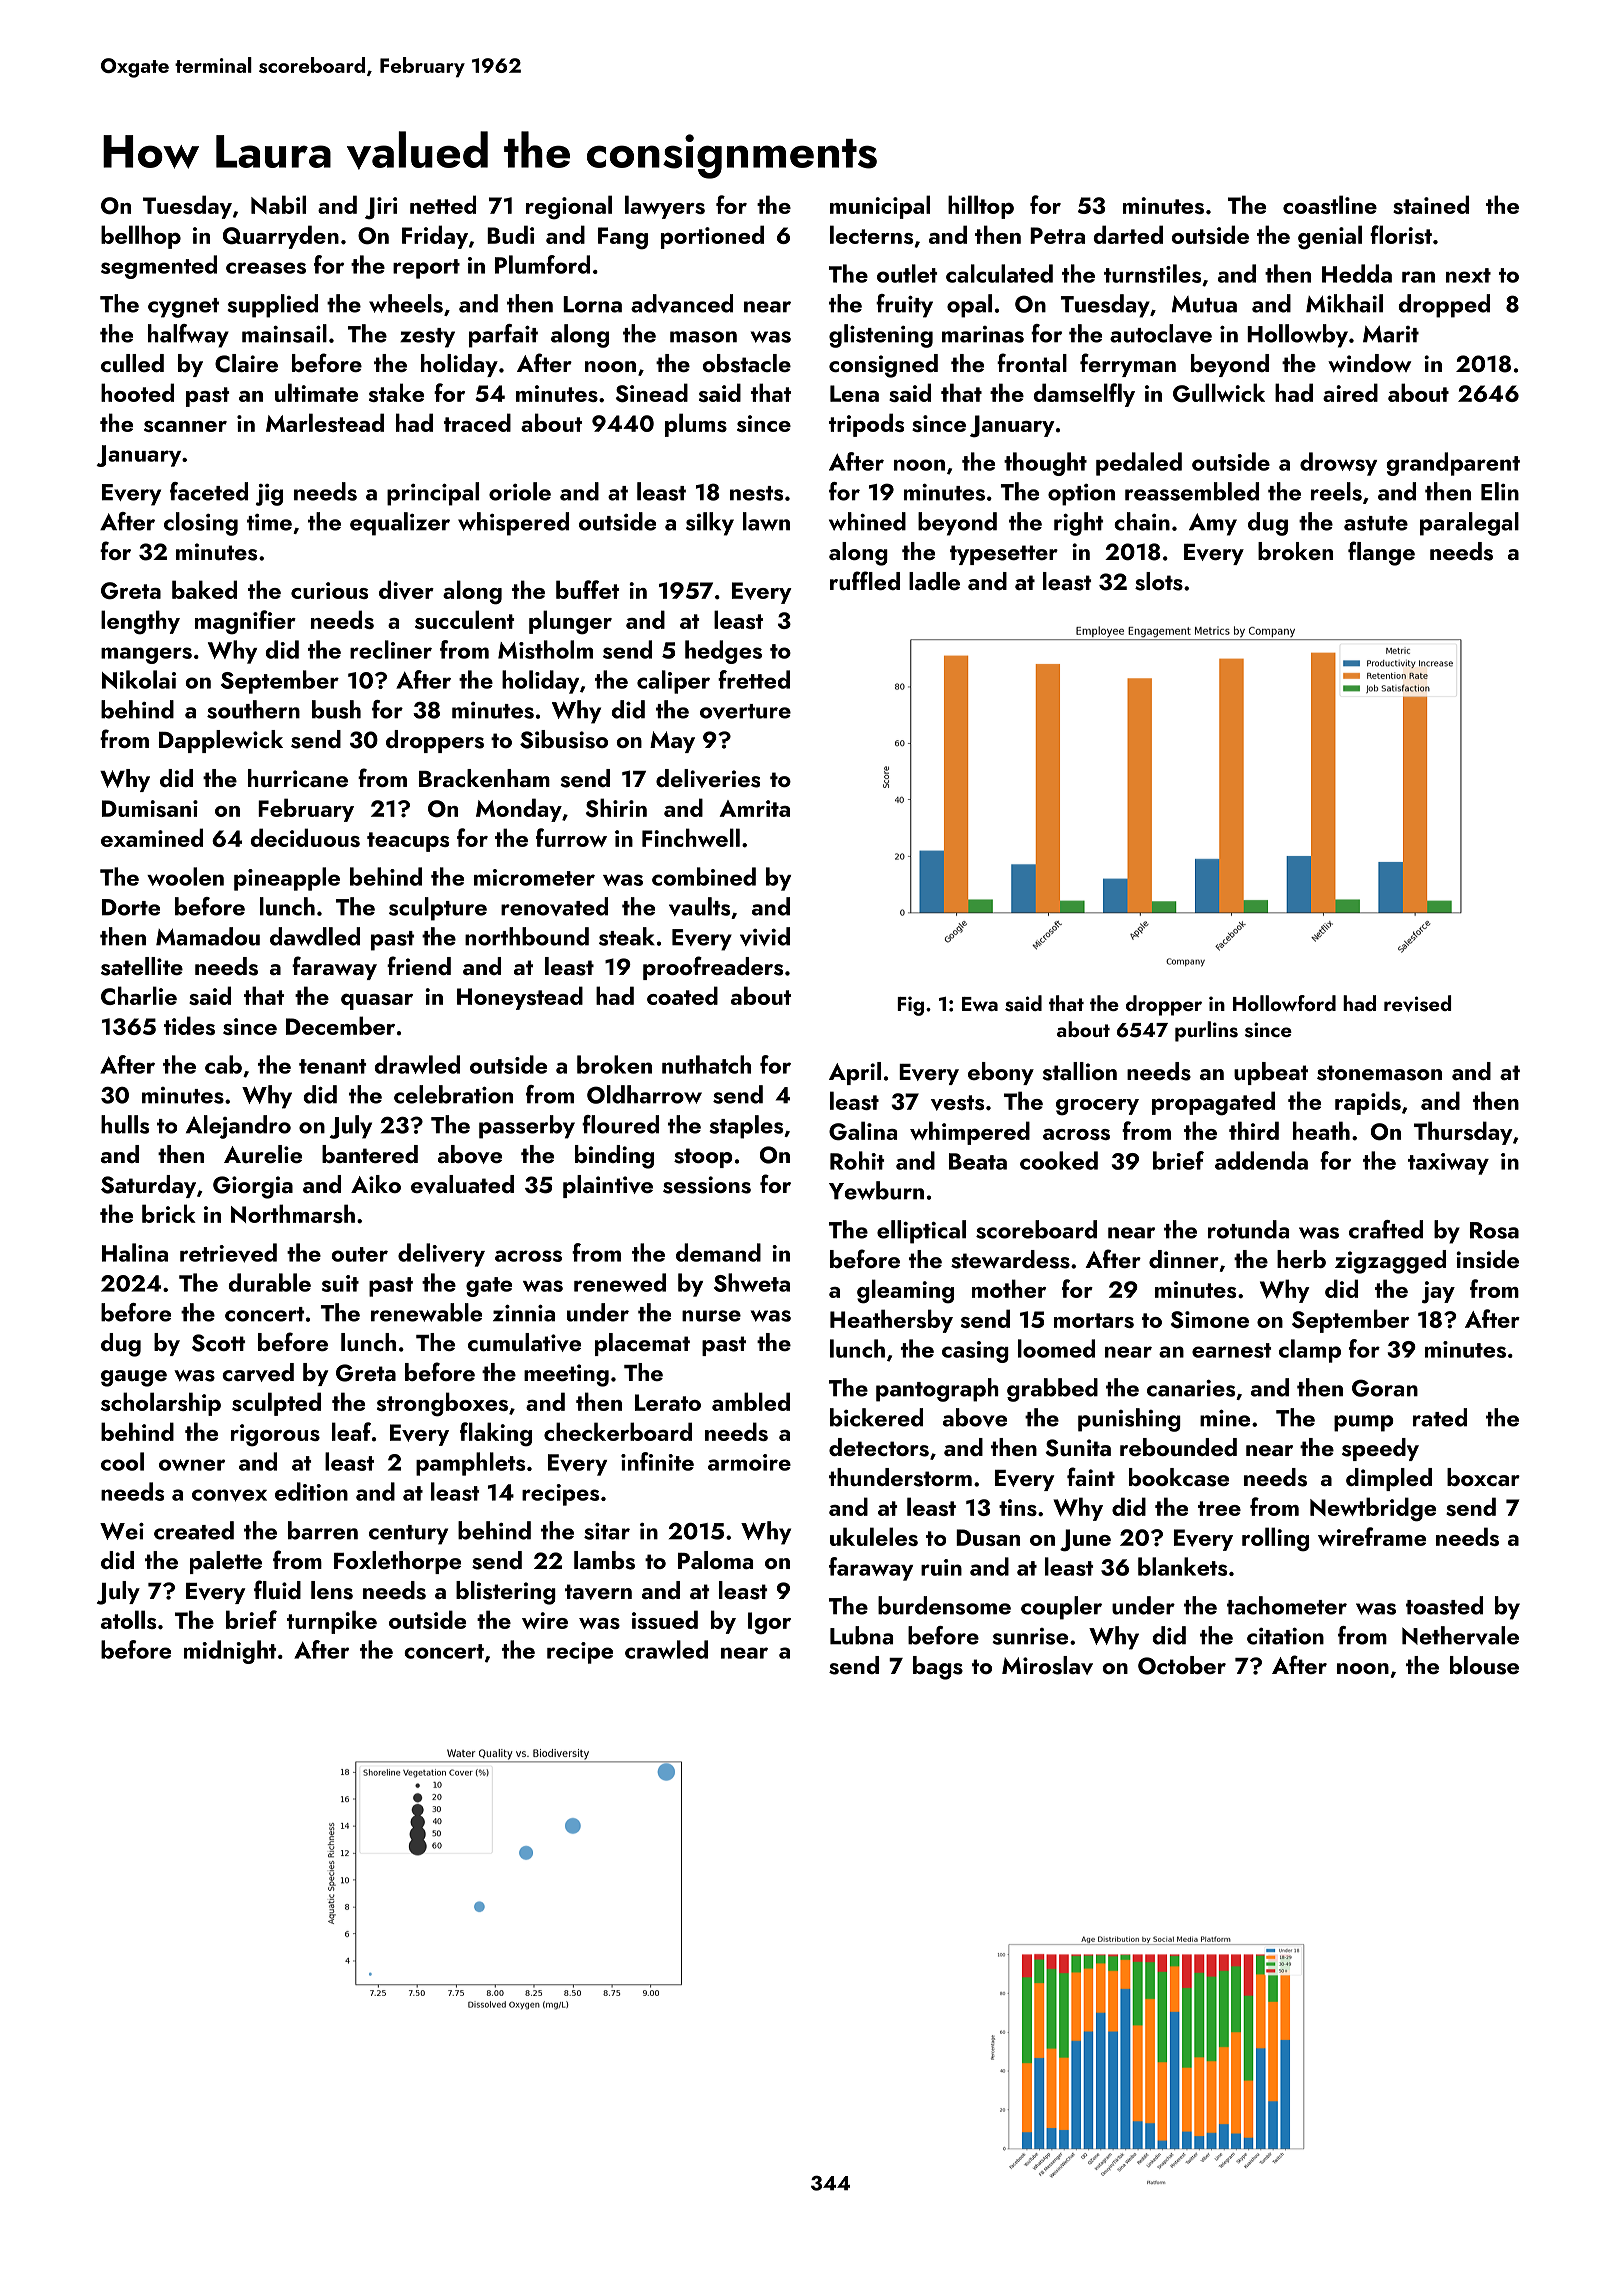  What do you see at coordinates (1206, 1031) in the document?
I see `purlins` at bounding box center [1206, 1031].
